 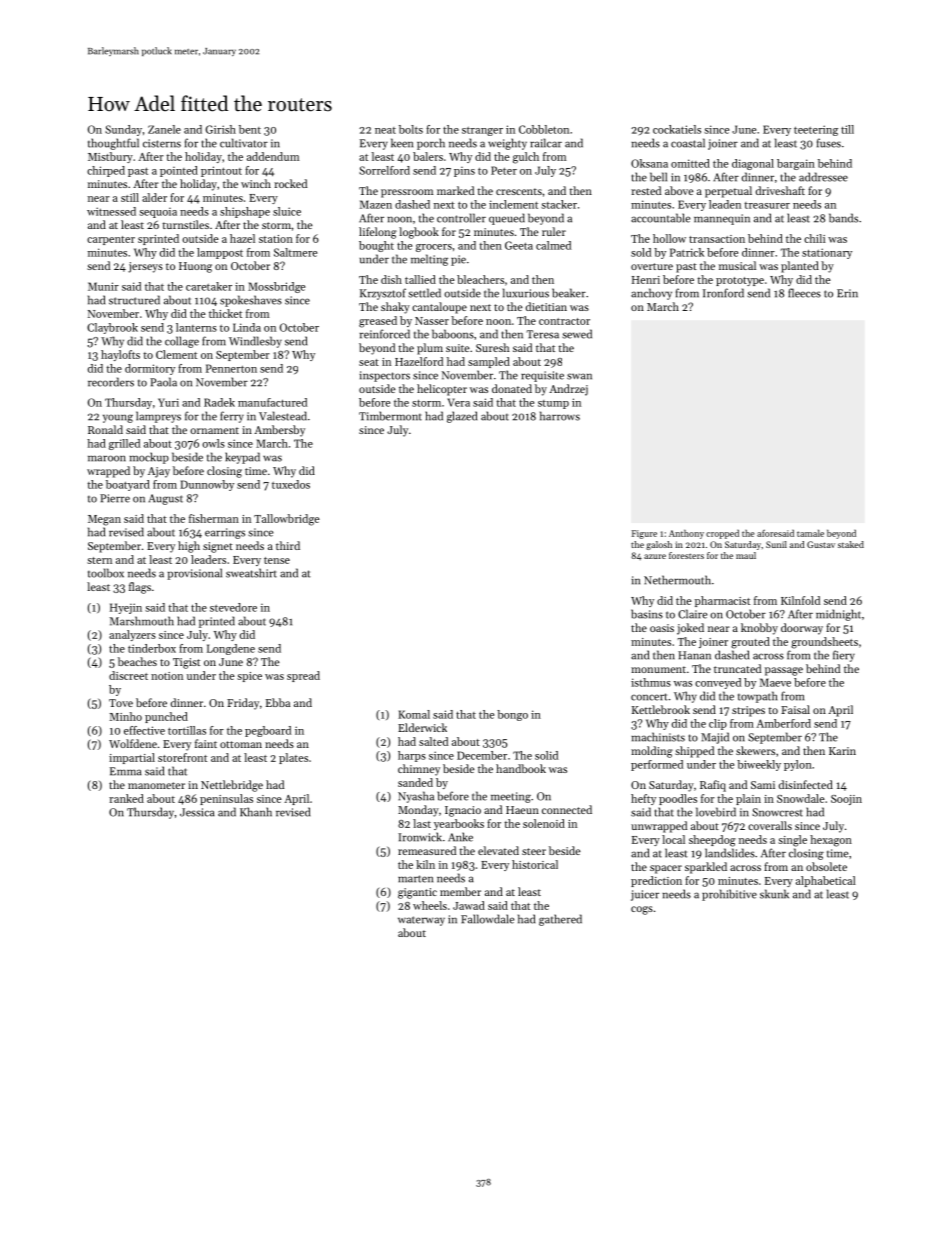 What do you see at coordinates (427, 850) in the image?
I see `remeasured` at bounding box center [427, 850].
